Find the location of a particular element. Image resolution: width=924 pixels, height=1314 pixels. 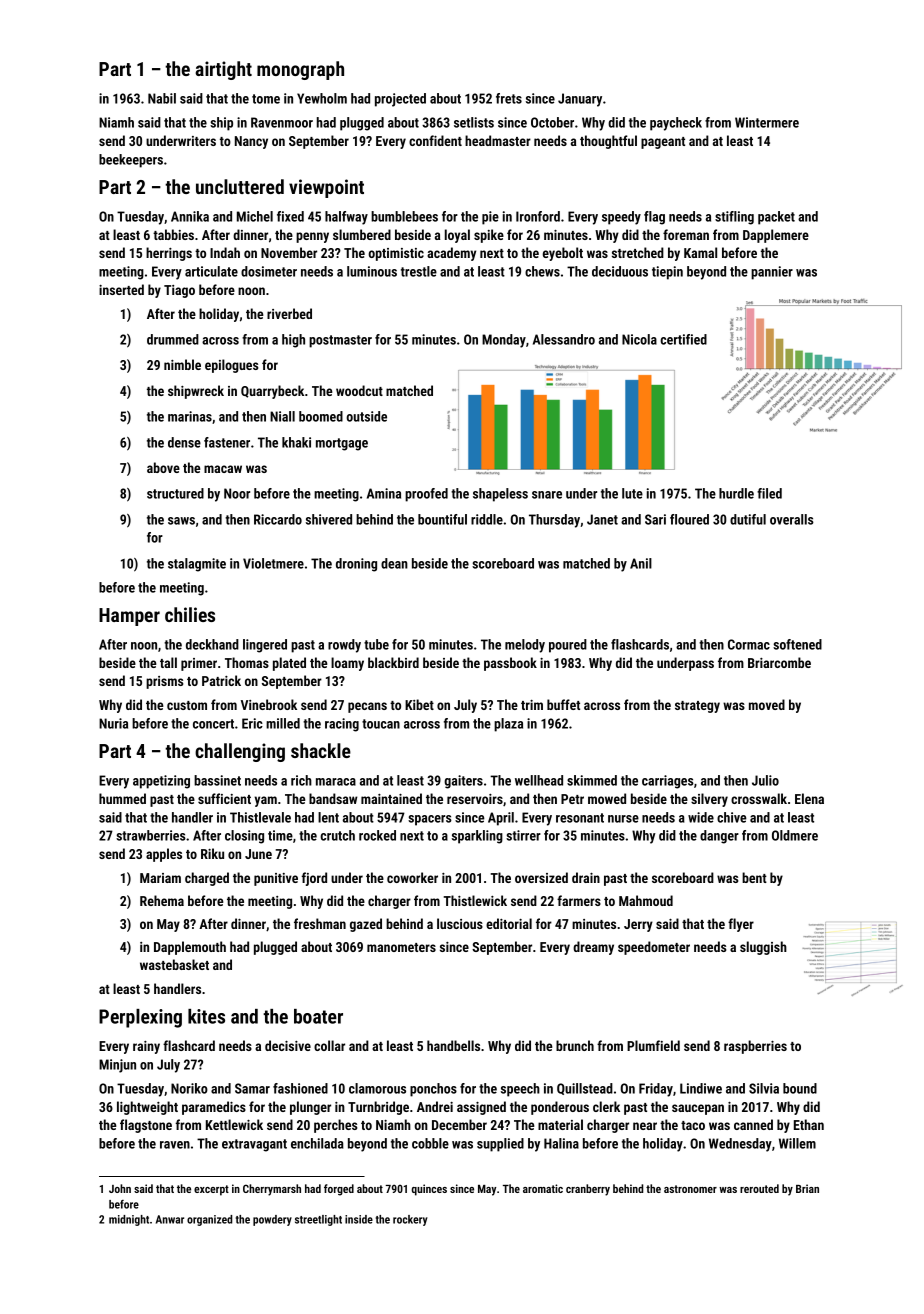

prisms is located at coordinates (164, 682).
